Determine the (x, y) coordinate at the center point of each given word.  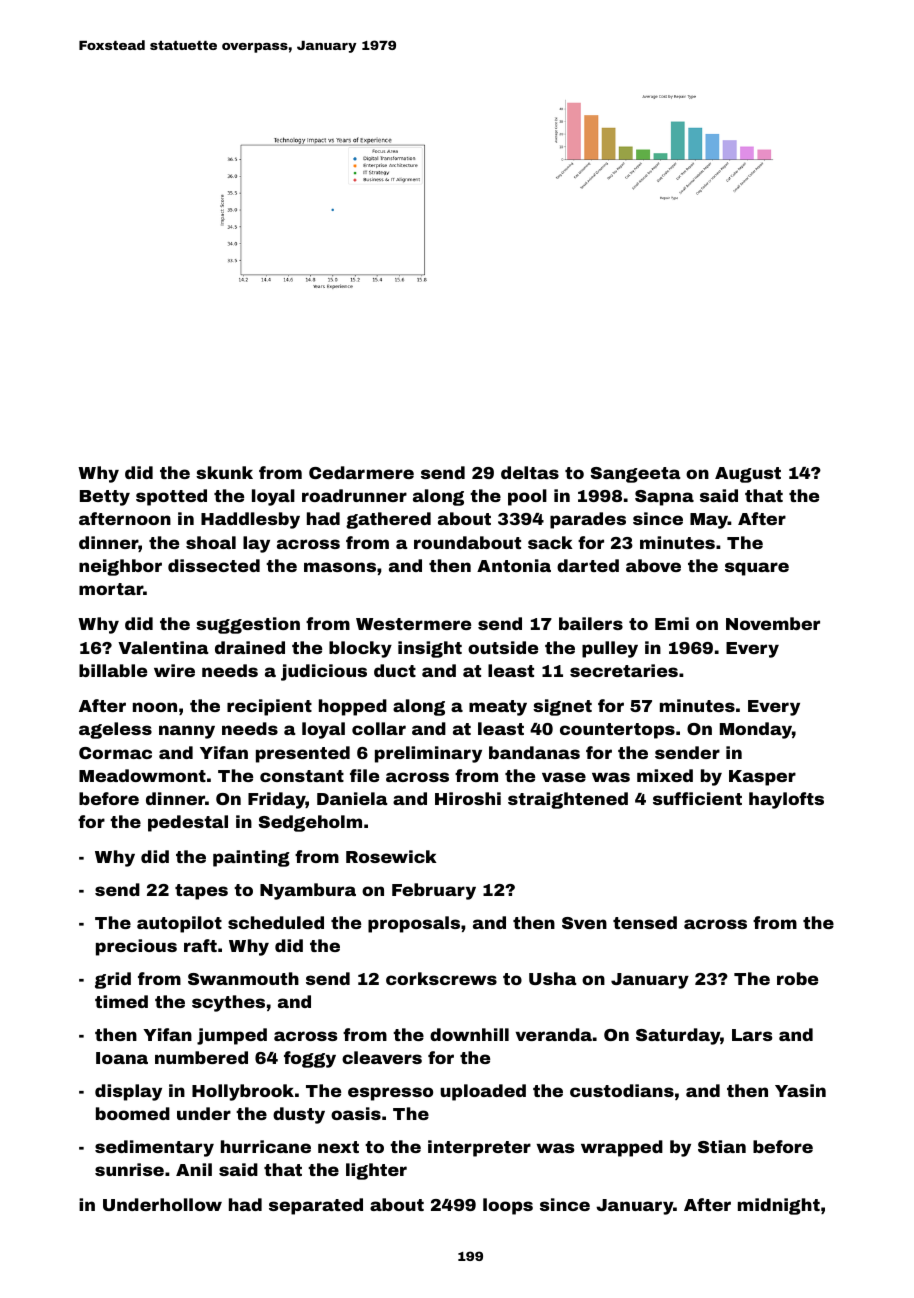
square (757, 569)
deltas (530, 472)
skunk (224, 472)
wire (174, 670)
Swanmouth (243, 978)
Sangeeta (636, 475)
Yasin (800, 1090)
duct (395, 670)
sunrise (129, 1169)
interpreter (479, 1148)
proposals (414, 924)
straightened (568, 800)
